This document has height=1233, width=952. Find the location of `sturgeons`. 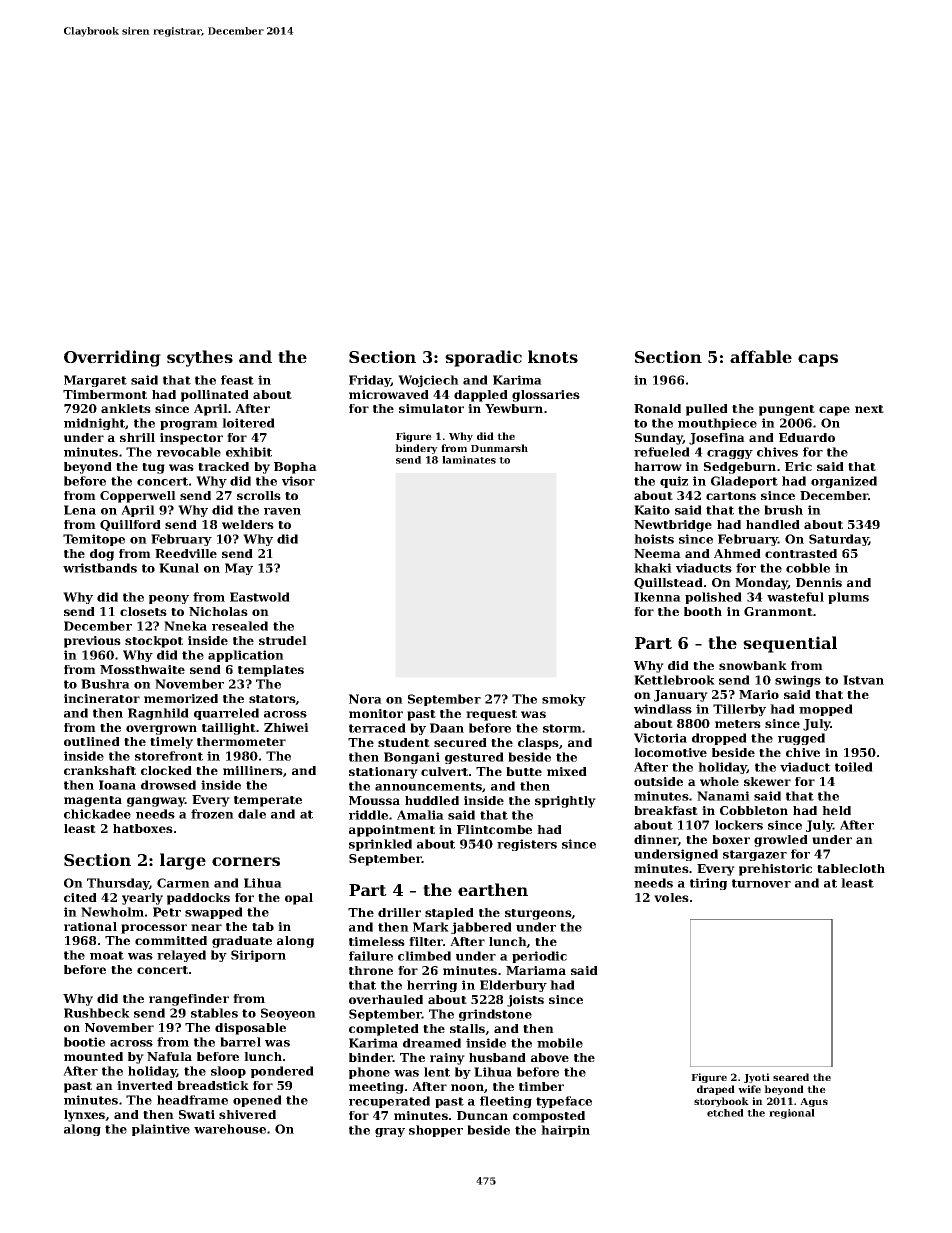

sturgeons is located at coordinates (538, 914).
